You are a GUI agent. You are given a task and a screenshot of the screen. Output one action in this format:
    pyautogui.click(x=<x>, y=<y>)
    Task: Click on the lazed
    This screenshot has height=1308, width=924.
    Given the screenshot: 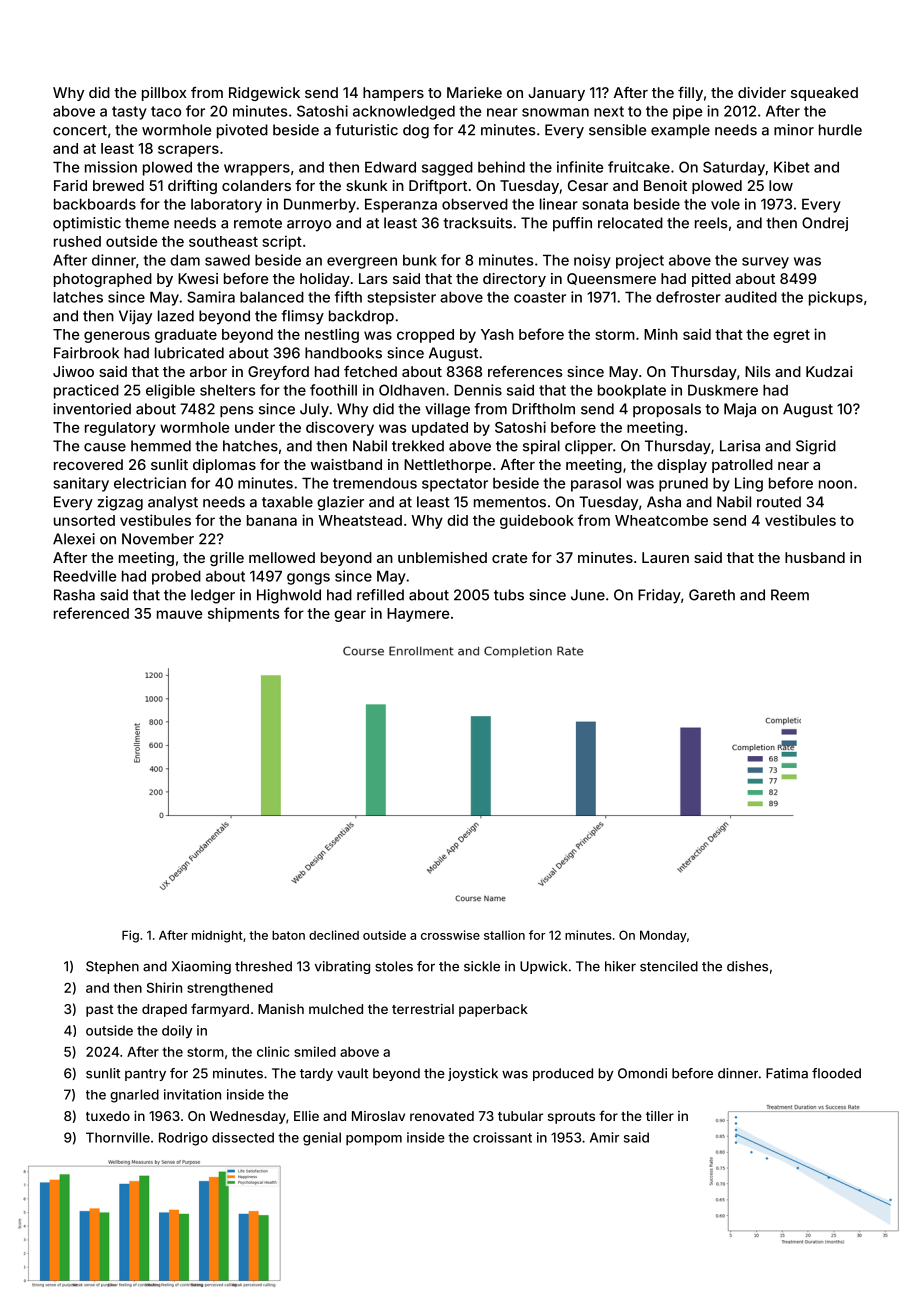 What is the action you would take?
    pyautogui.click(x=176, y=316)
